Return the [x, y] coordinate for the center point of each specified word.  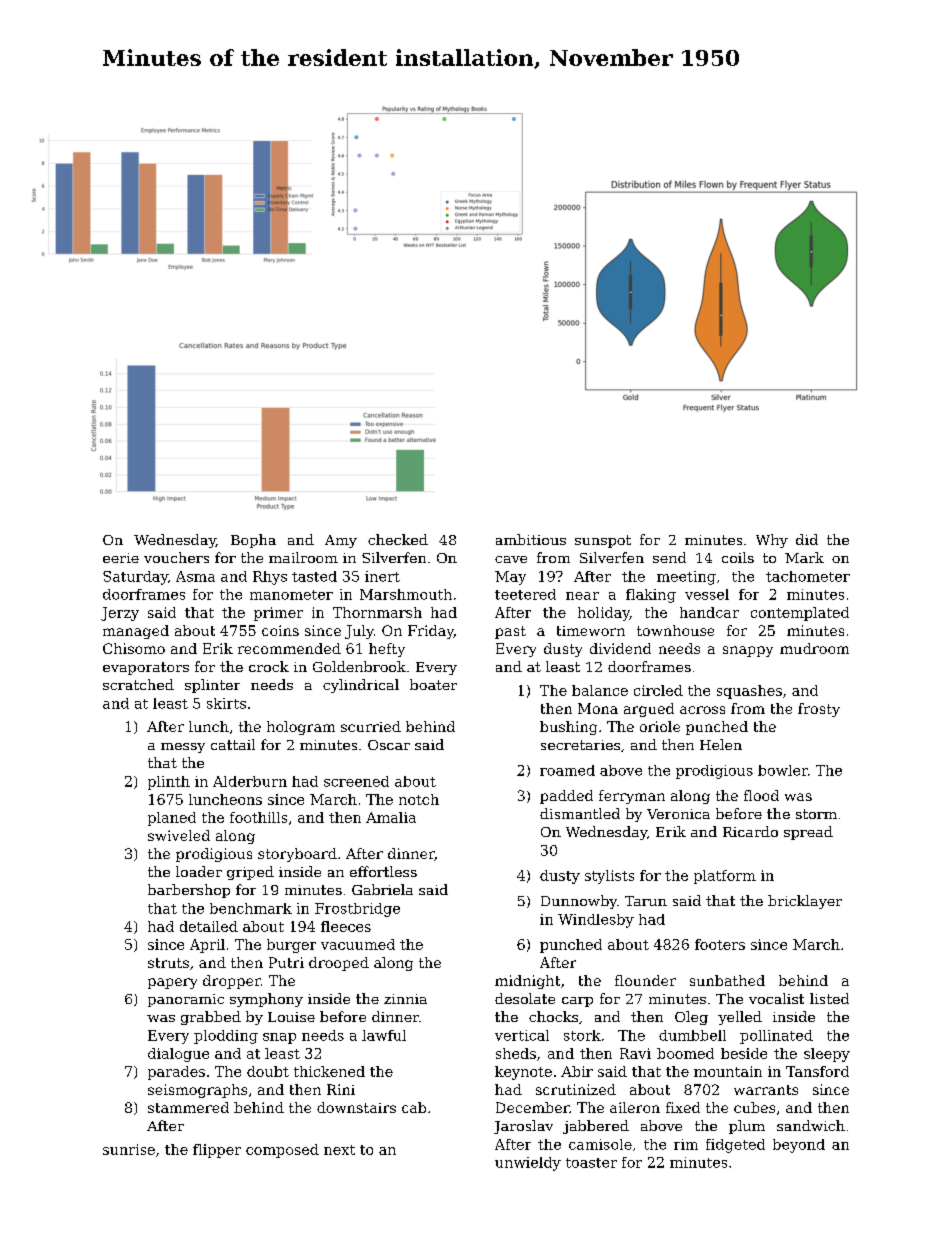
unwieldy [528, 1164]
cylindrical [361, 686]
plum [747, 1127]
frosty [819, 710]
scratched [138, 684]
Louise [291, 1017]
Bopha [253, 541]
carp [577, 1002]
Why [772, 541]
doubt [268, 1071]
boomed [685, 1053]
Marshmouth [406, 594]
